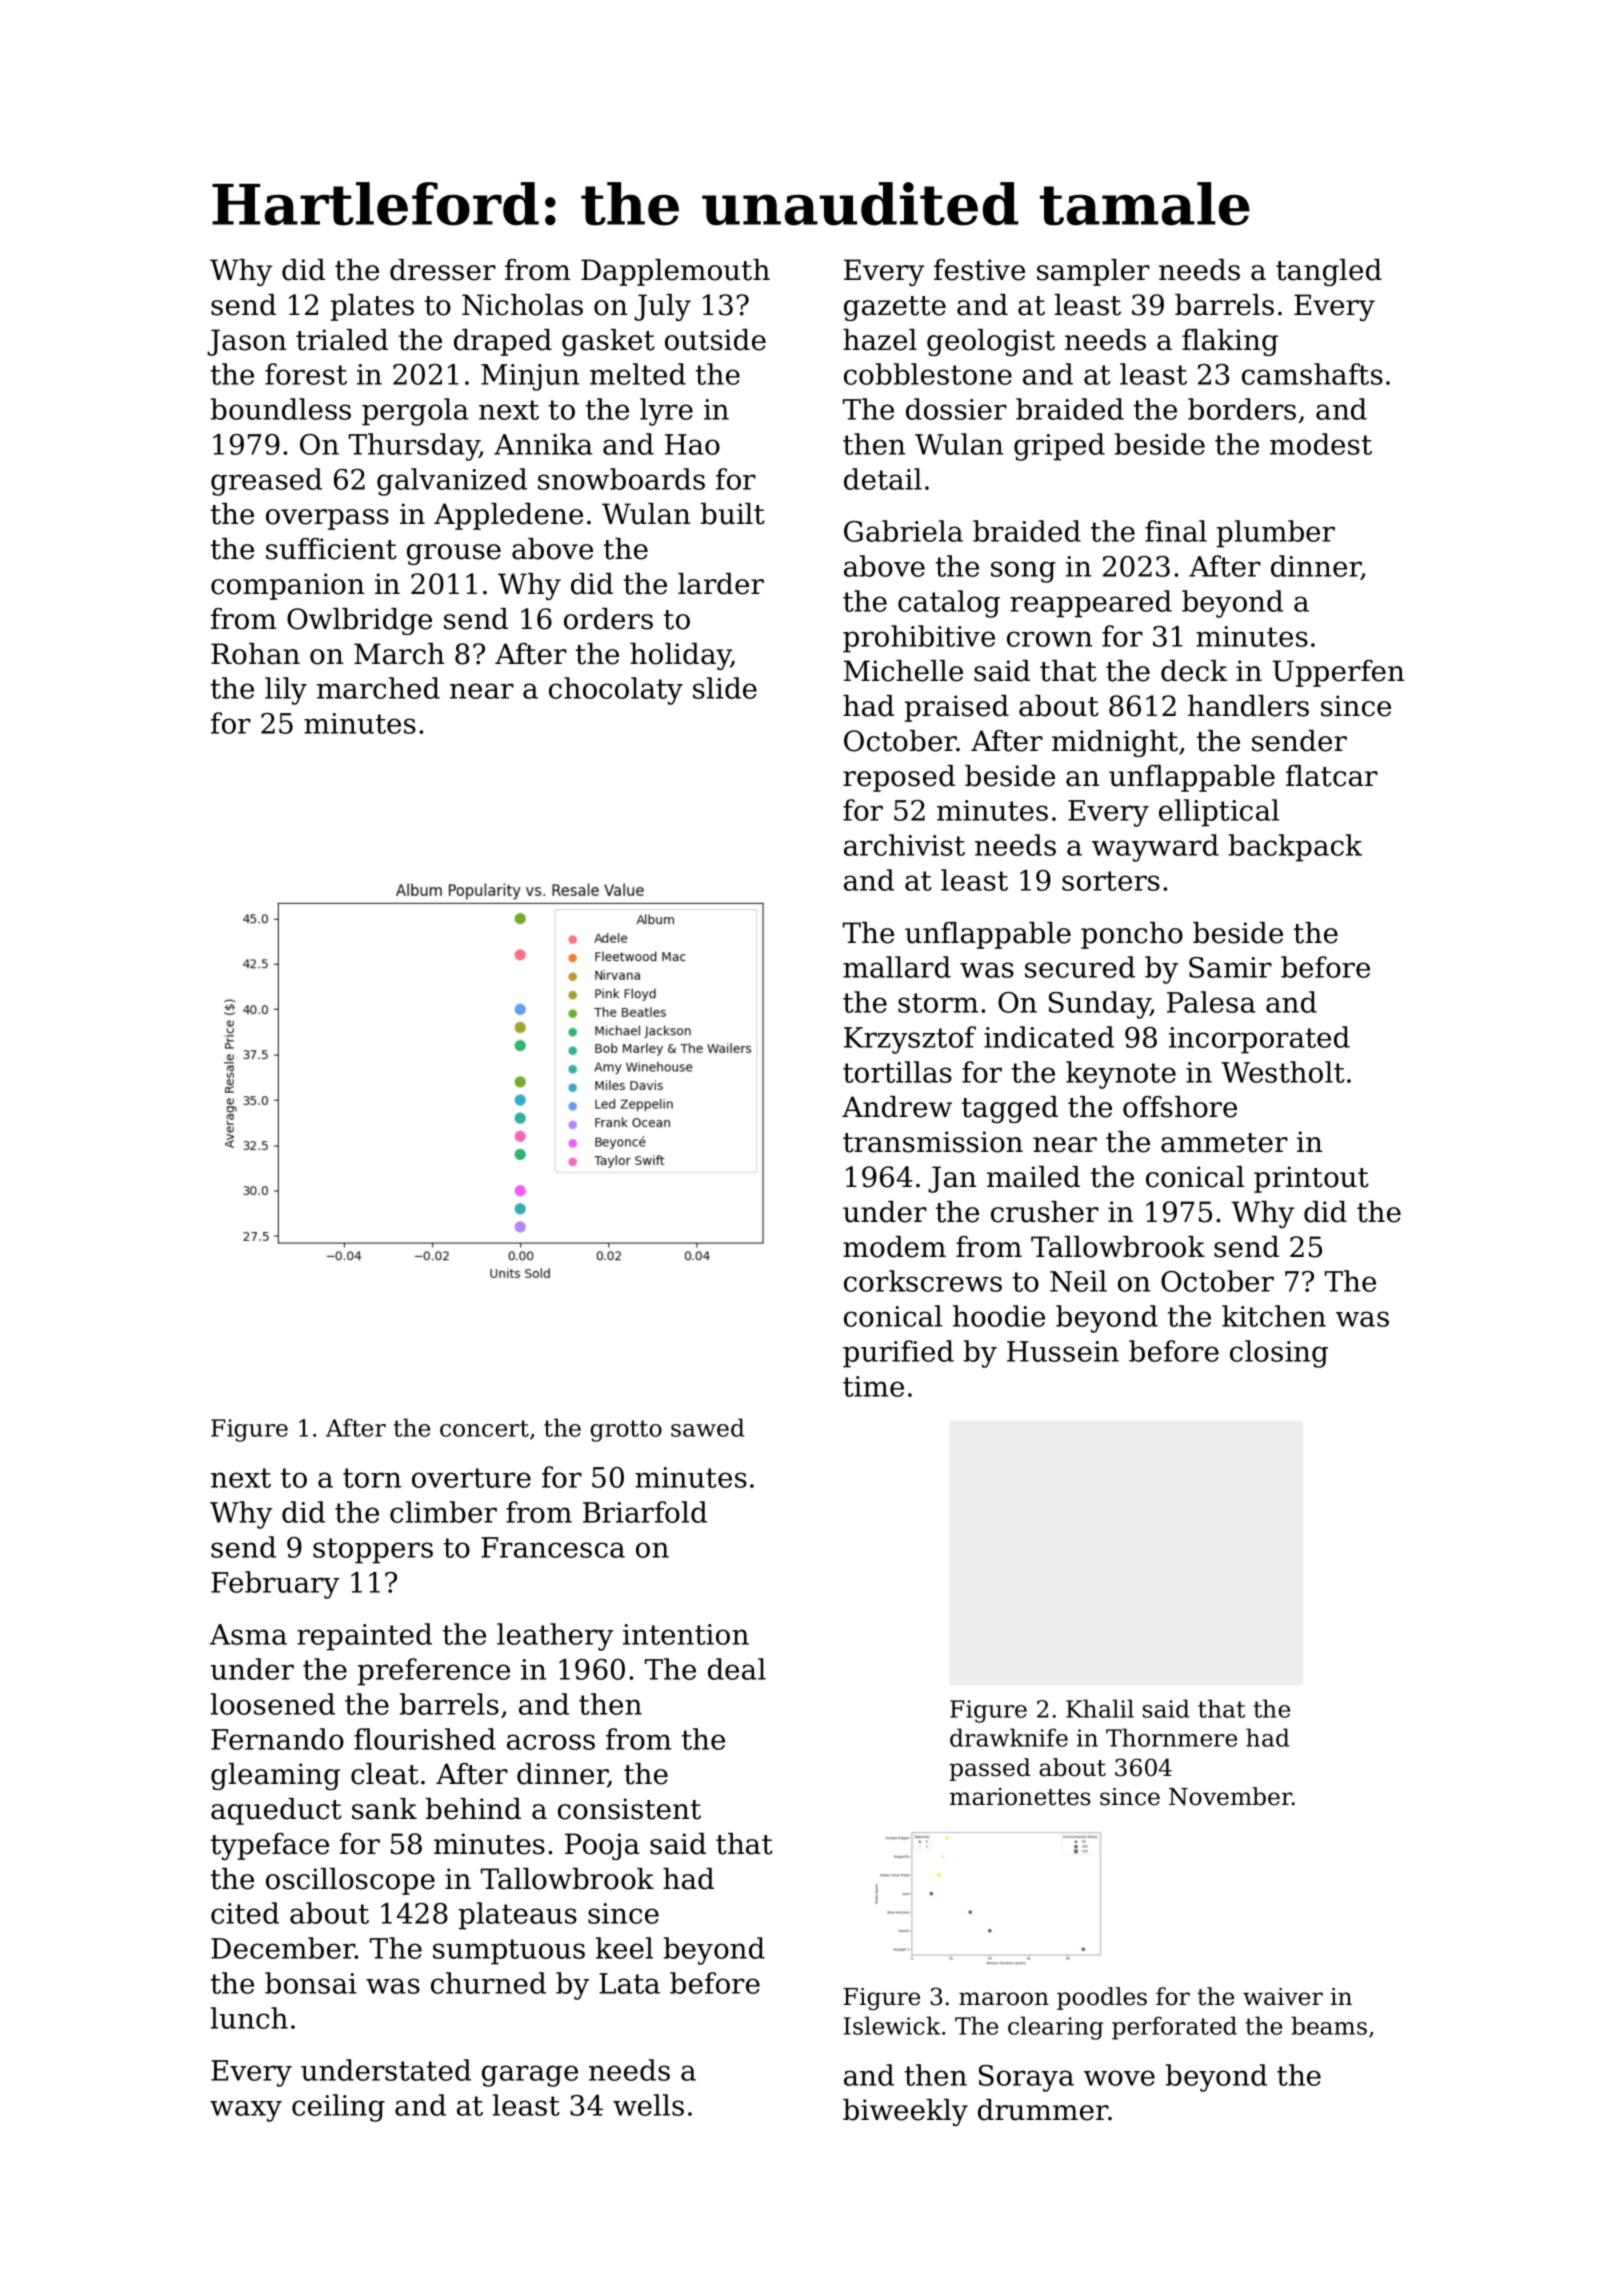 Image resolution: width=1620 pixels, height=2292 pixels. I want to click on sawed, so click(707, 1427).
